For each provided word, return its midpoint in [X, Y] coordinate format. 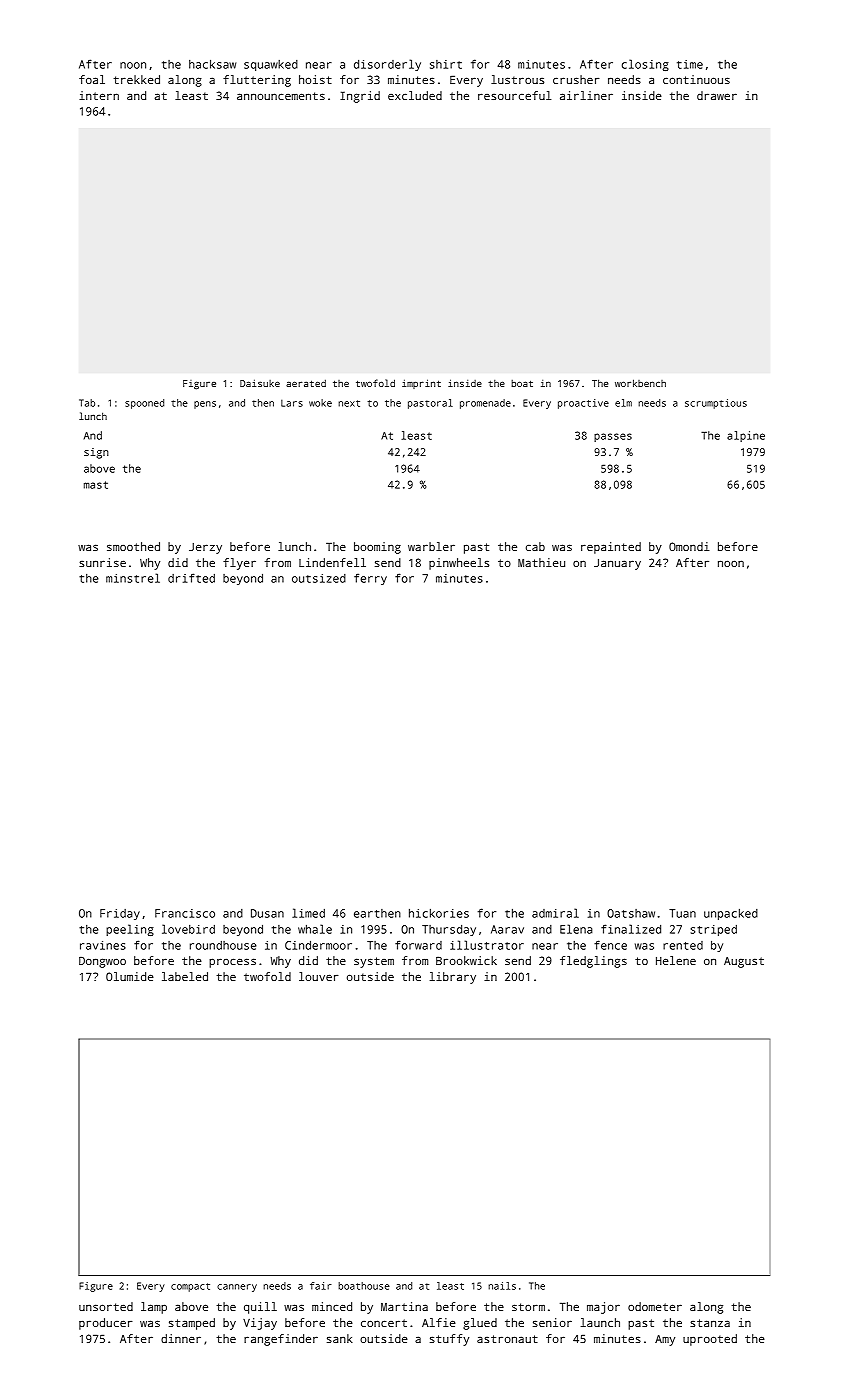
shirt [446, 64]
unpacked [731, 914]
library [453, 978]
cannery [237, 1288]
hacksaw [212, 64]
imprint [421, 384]
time [690, 64]
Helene [676, 960]
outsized [319, 578]
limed [308, 913]
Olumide [130, 976]
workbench [640, 383]
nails [502, 1286]
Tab [87, 403]
